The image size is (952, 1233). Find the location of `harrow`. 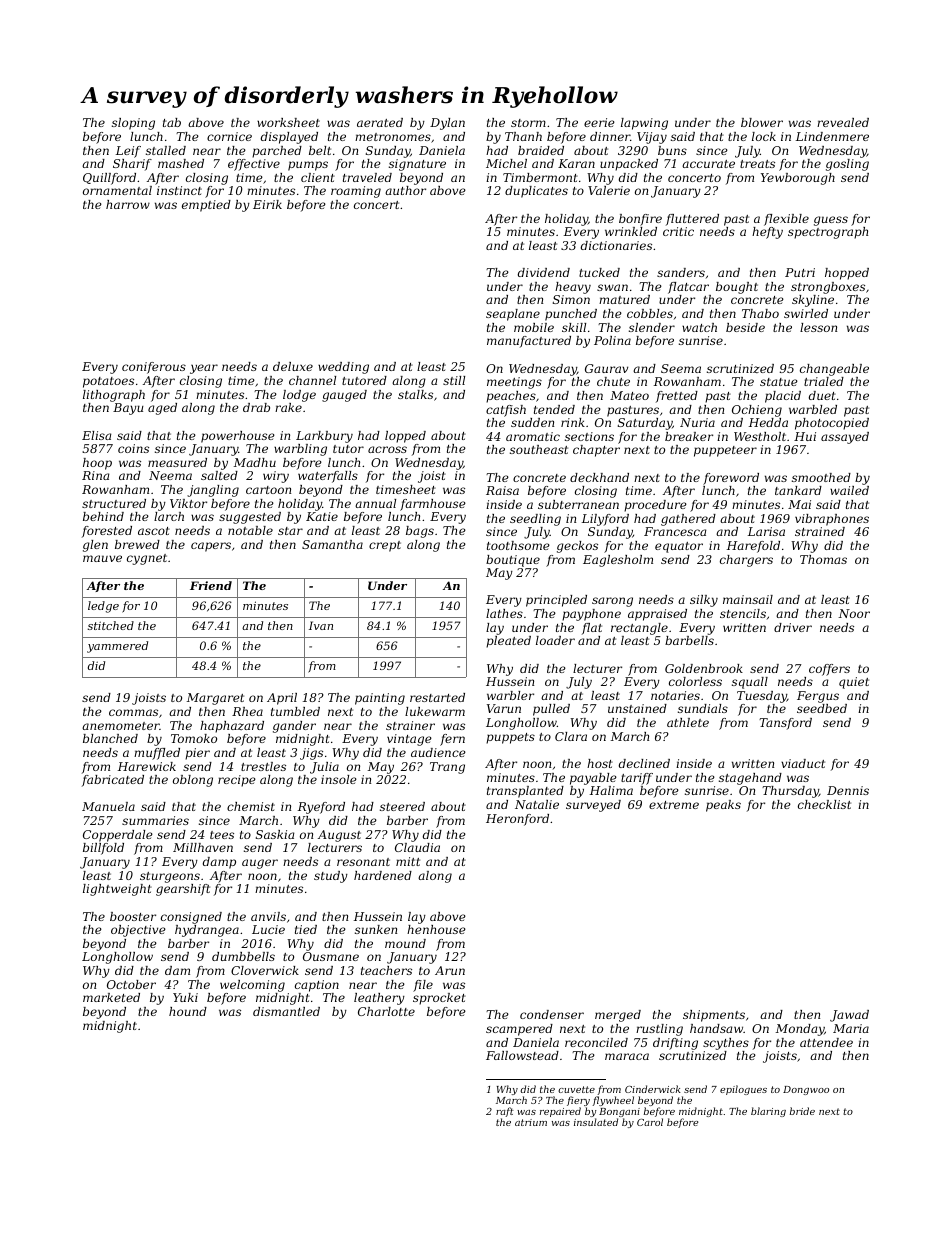

harrow is located at coordinates (128, 204).
